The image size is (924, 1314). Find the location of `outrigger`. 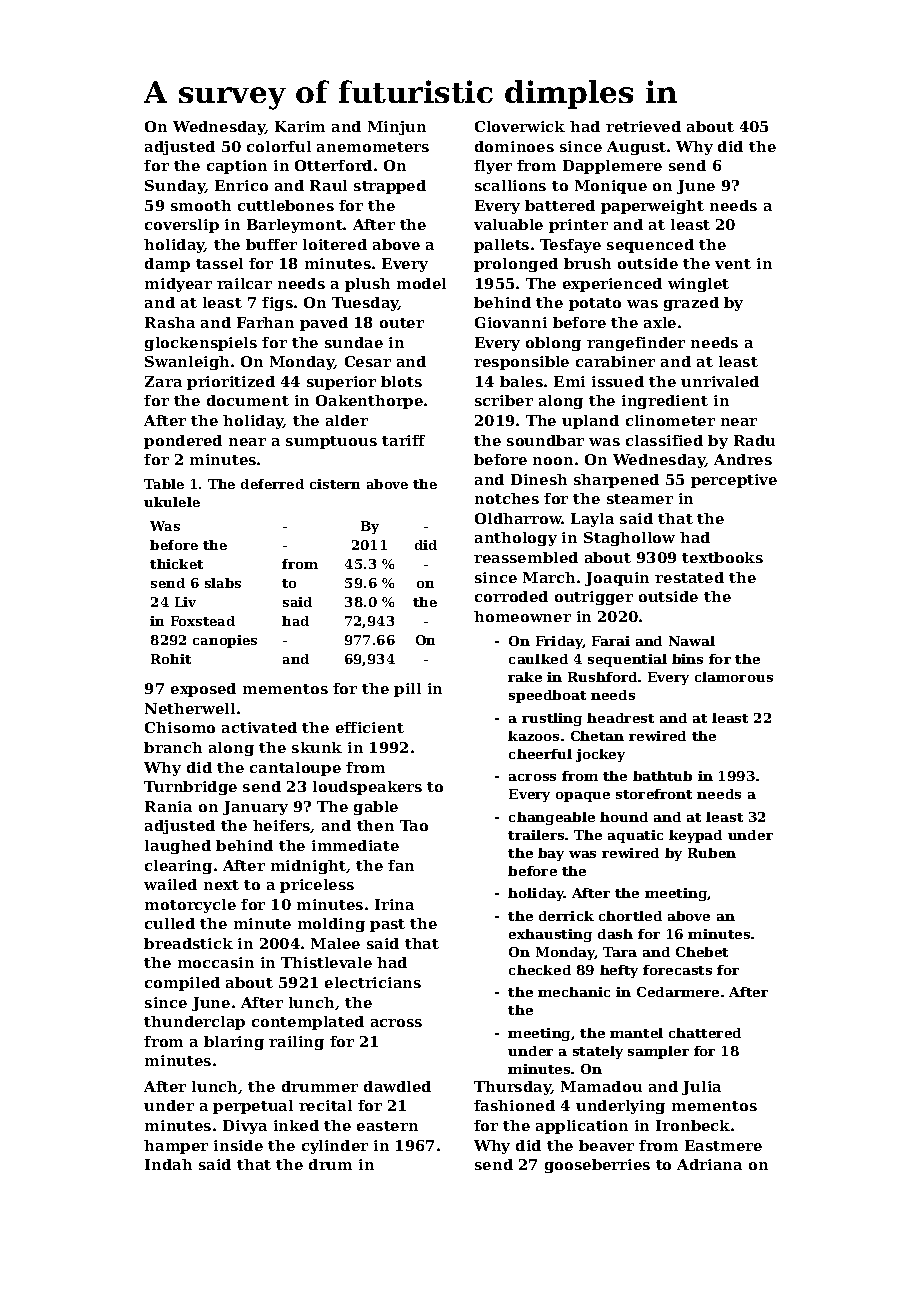

outrigger is located at coordinates (594, 598).
